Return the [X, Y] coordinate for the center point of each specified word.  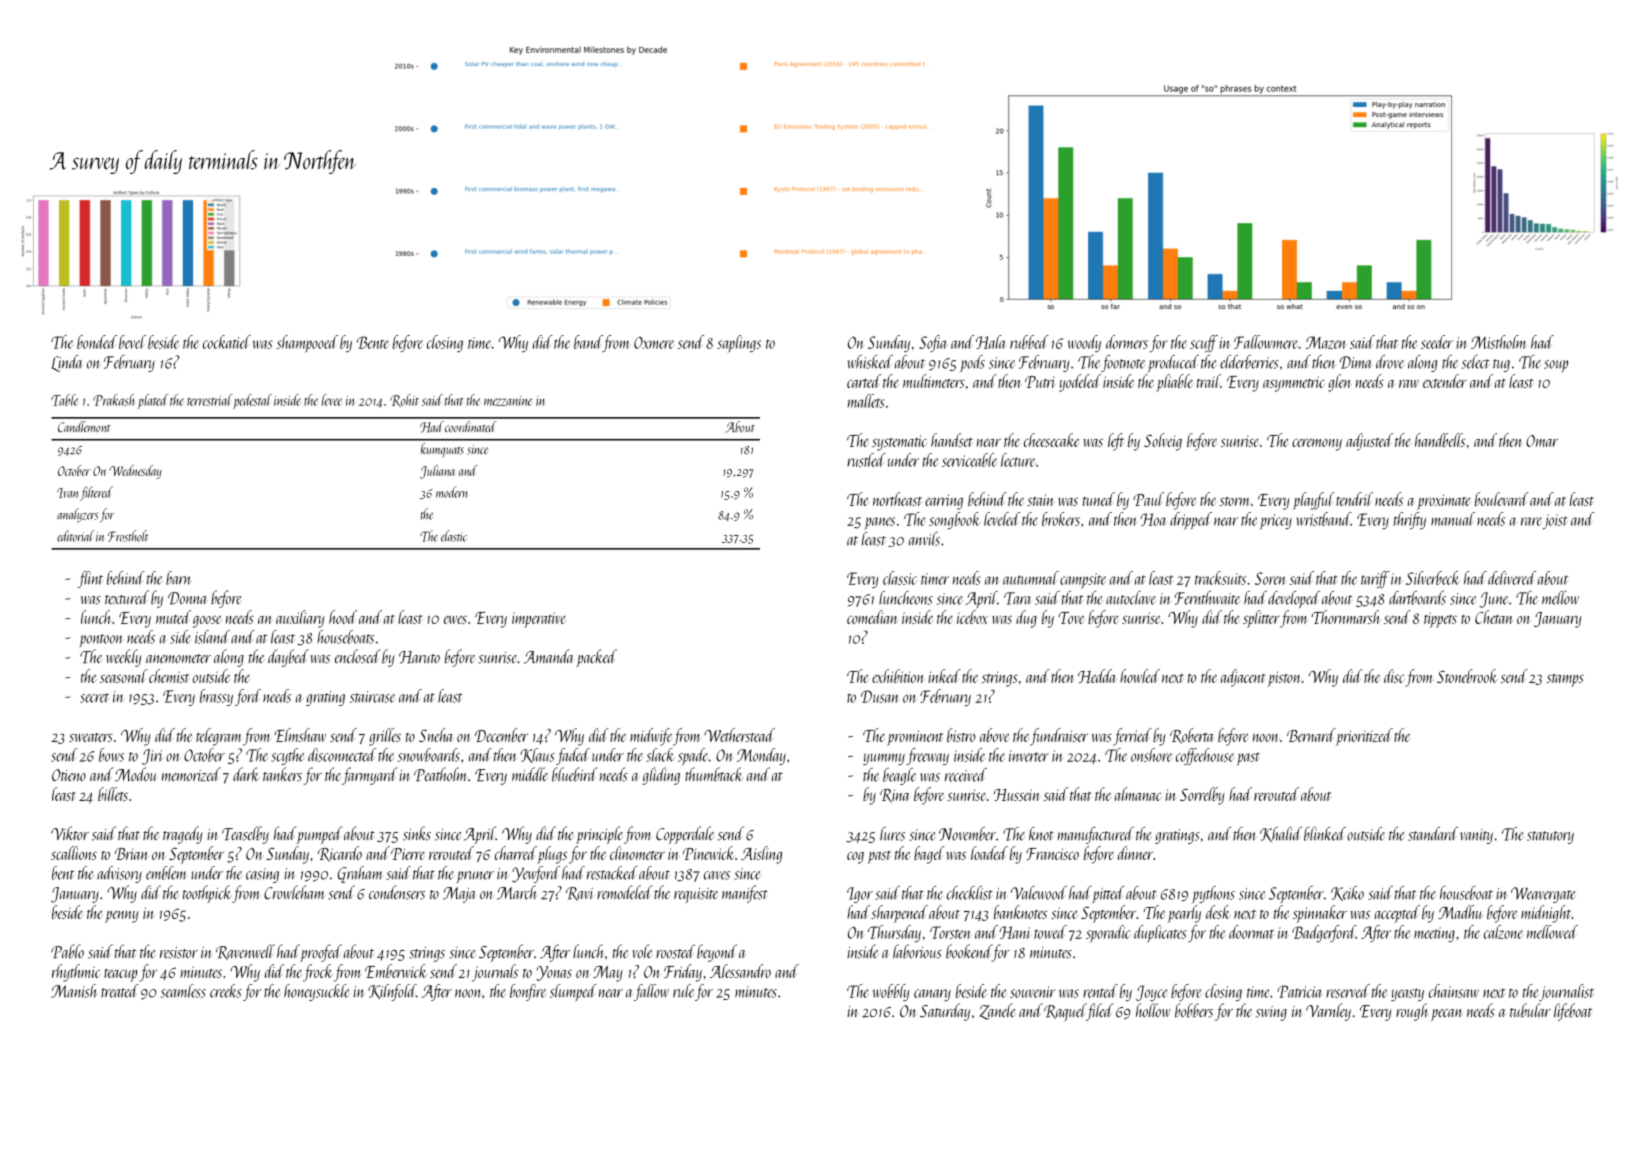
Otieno [69, 775]
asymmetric [1294, 384]
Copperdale [685, 835]
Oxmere [654, 343]
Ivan [67, 493]
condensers [397, 892]
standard [1433, 834]
